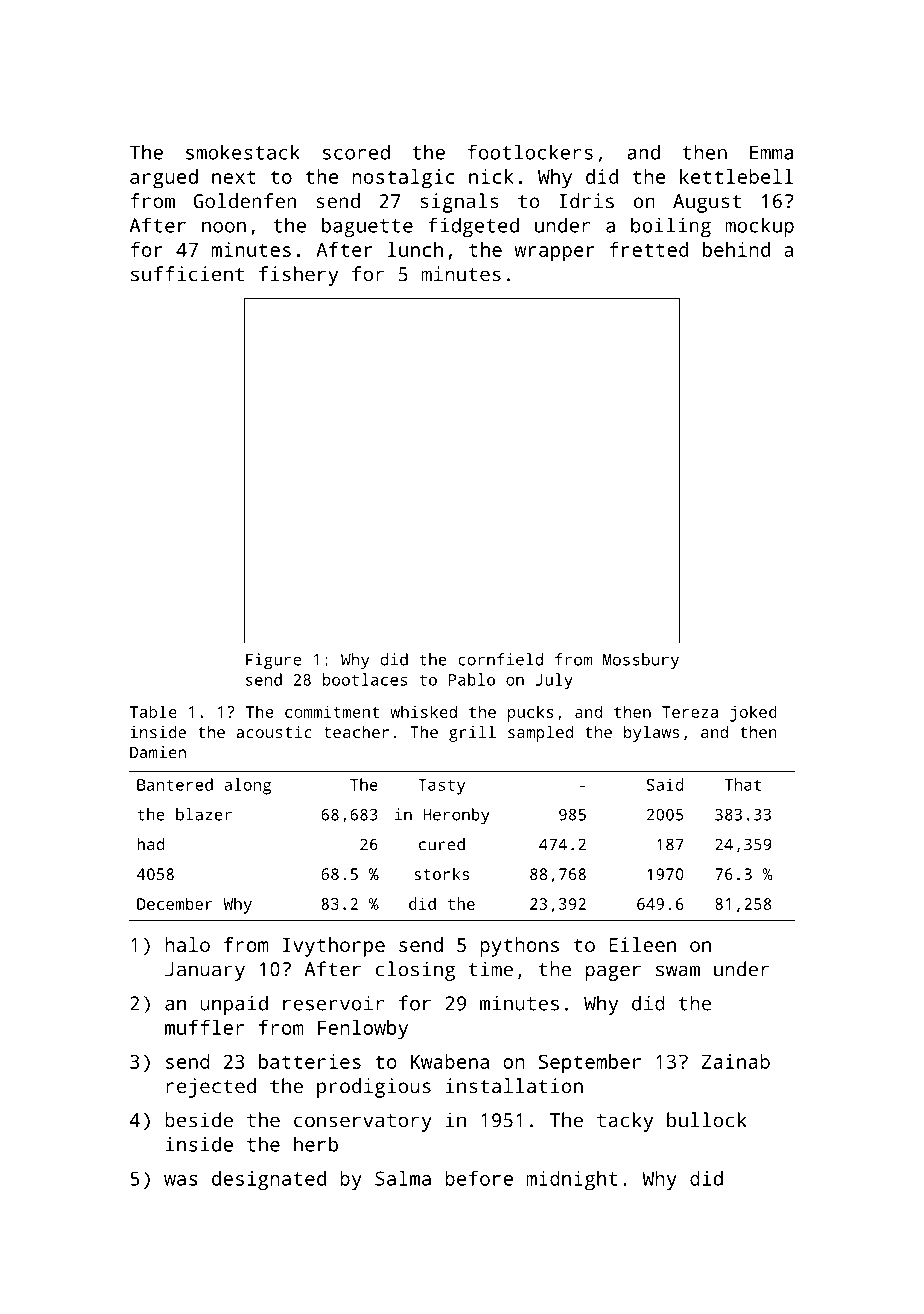 This image has height=1314, width=924. Describe the element at coordinates (519, 947) in the image. I see `pythons` at that location.
